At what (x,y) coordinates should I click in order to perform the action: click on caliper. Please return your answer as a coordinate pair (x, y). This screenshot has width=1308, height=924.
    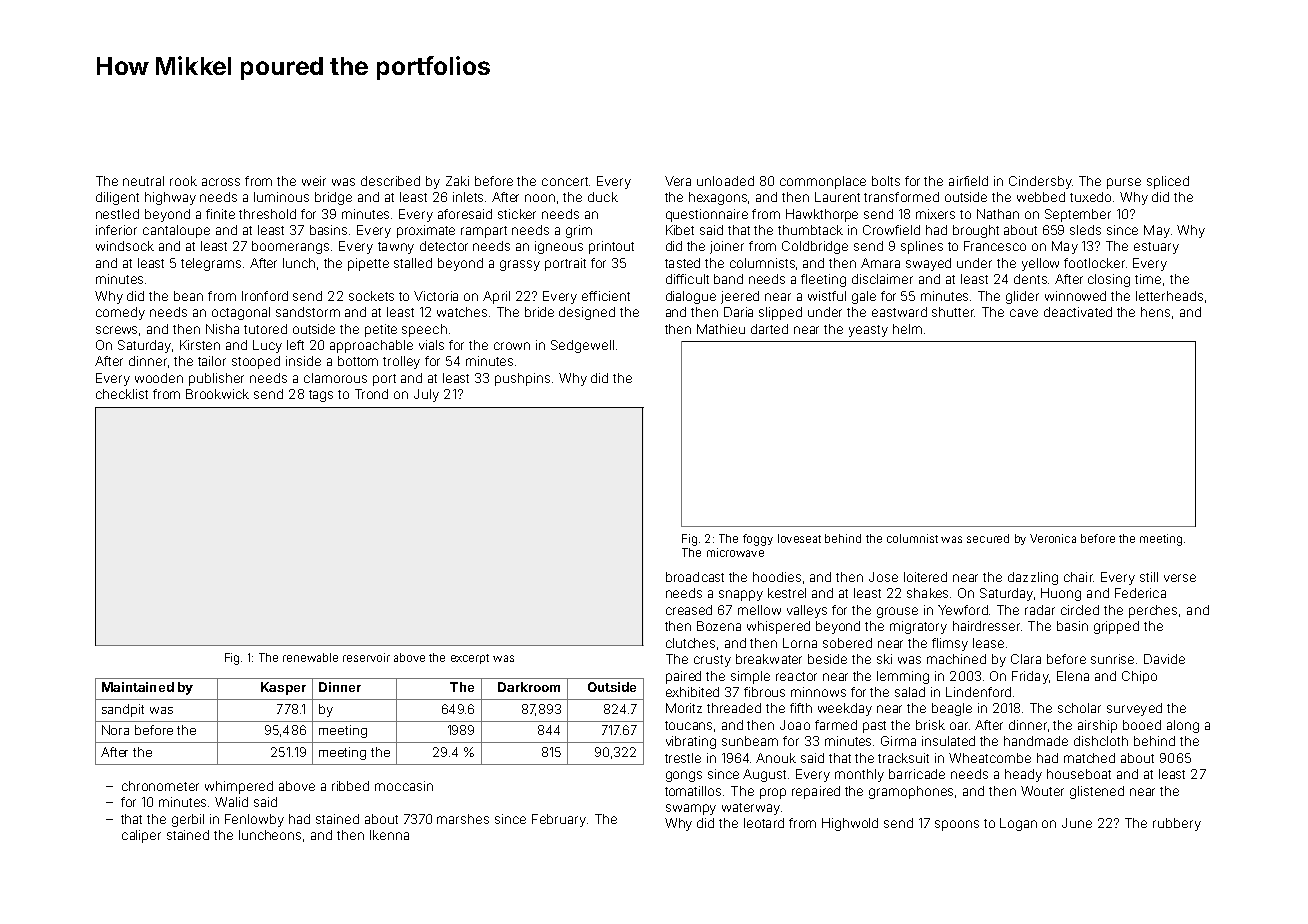
    Looking at the image, I should click on (141, 836).
